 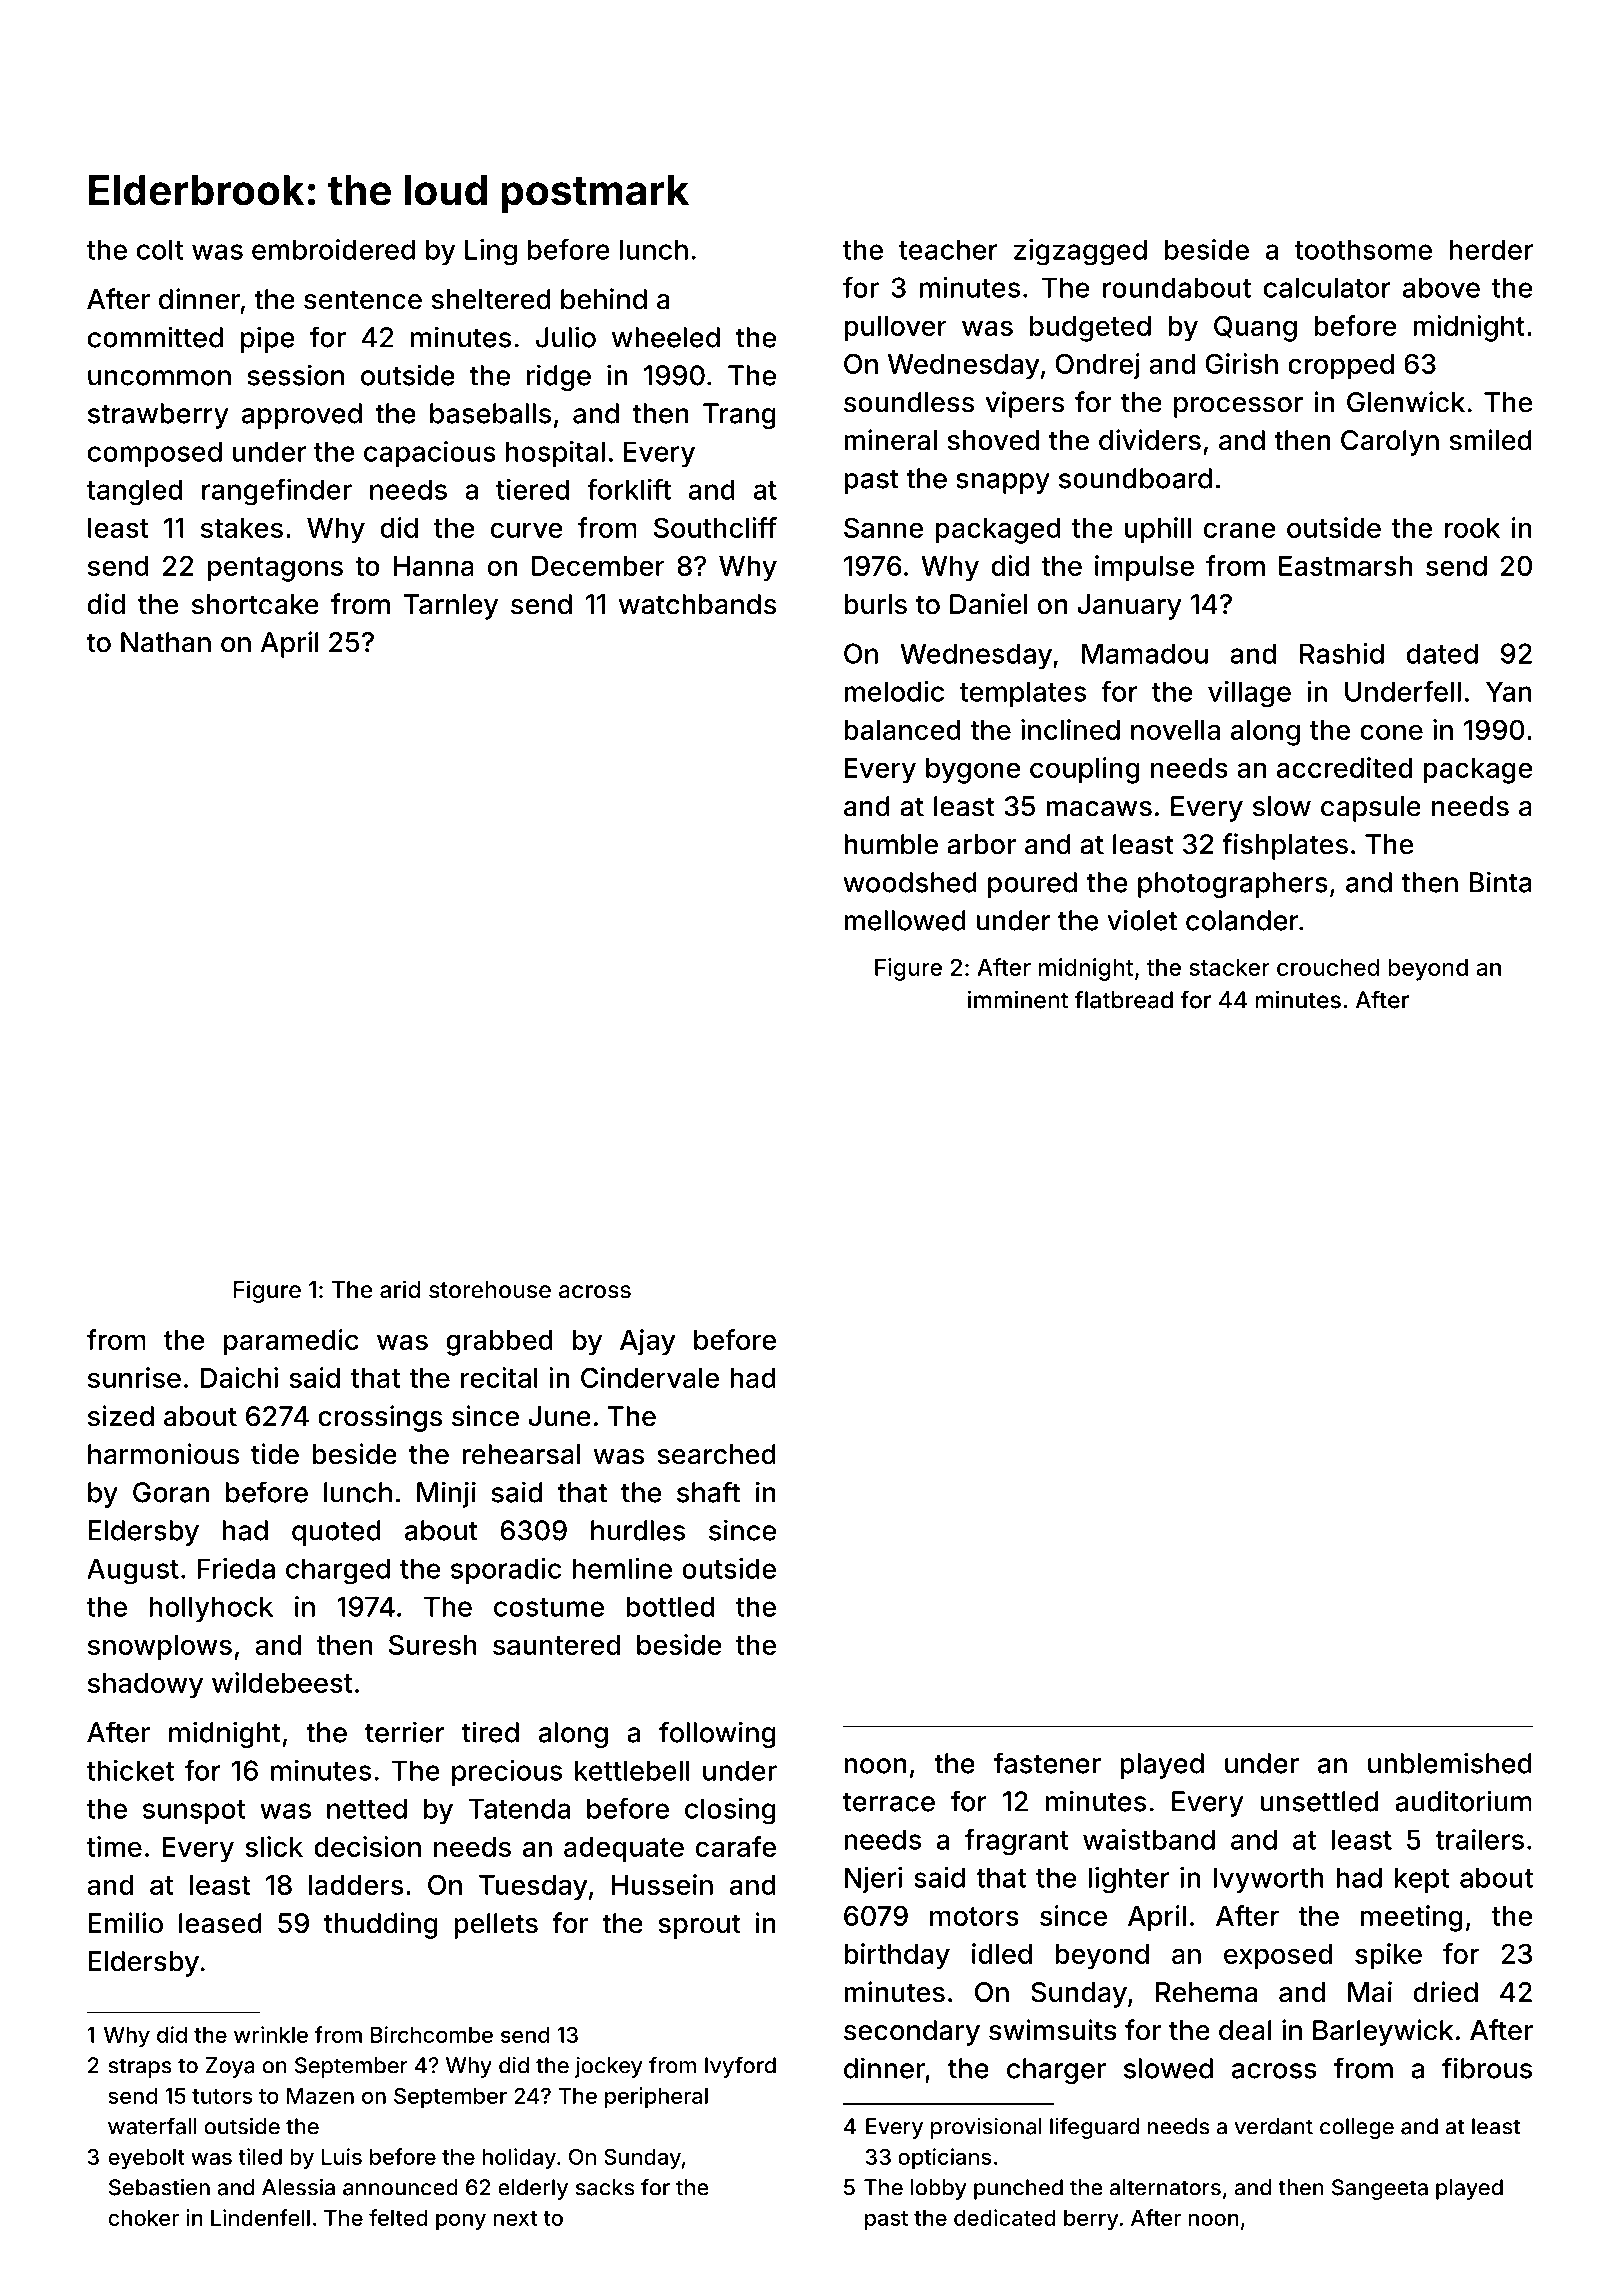 What do you see at coordinates (1047, 1763) in the page?
I see `fastener` at bounding box center [1047, 1763].
